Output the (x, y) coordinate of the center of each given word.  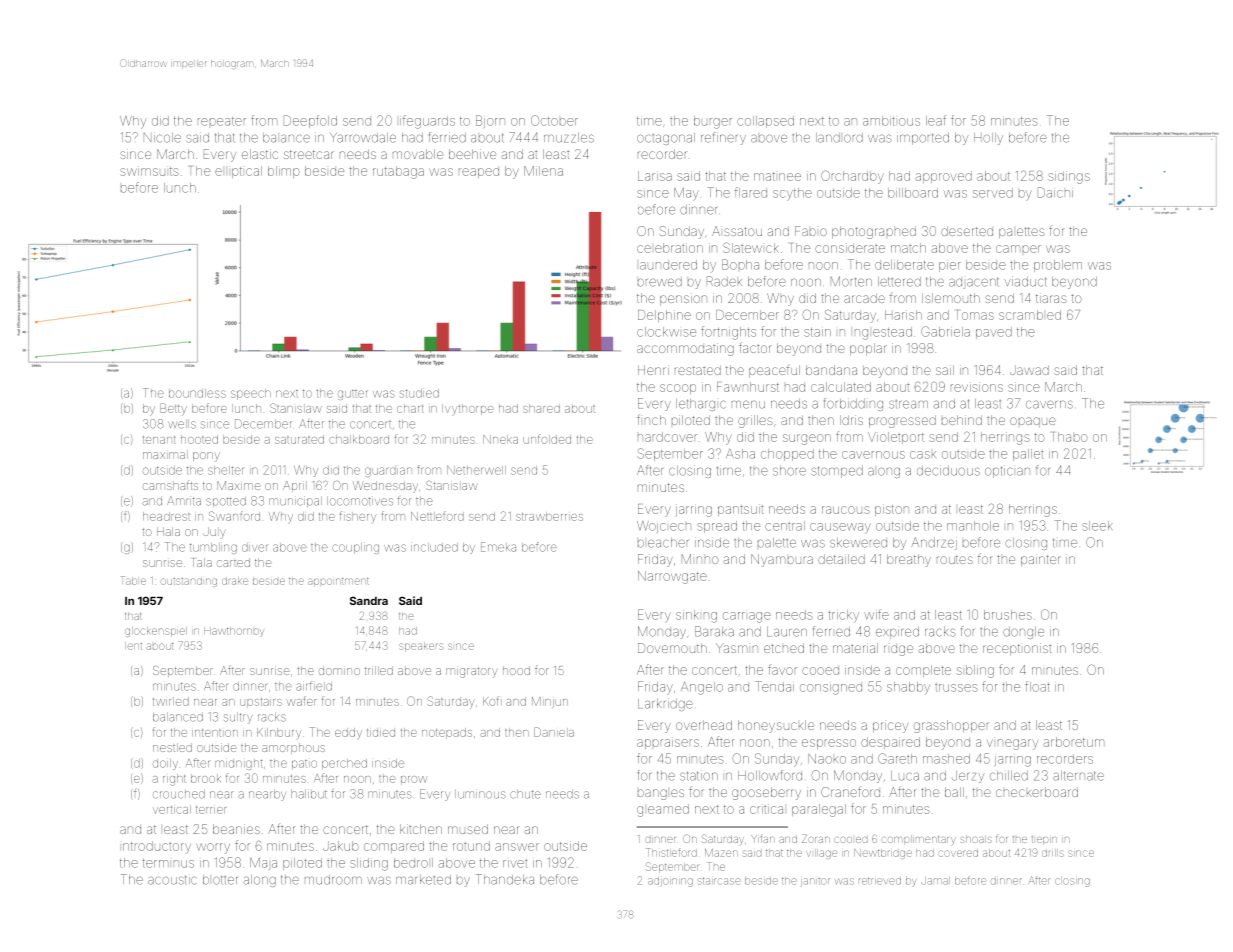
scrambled (1030, 315)
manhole (973, 526)
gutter (352, 395)
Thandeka (505, 879)
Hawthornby (234, 632)
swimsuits (149, 171)
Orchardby (852, 177)
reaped (479, 173)
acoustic (172, 880)
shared (541, 408)
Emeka (498, 547)
